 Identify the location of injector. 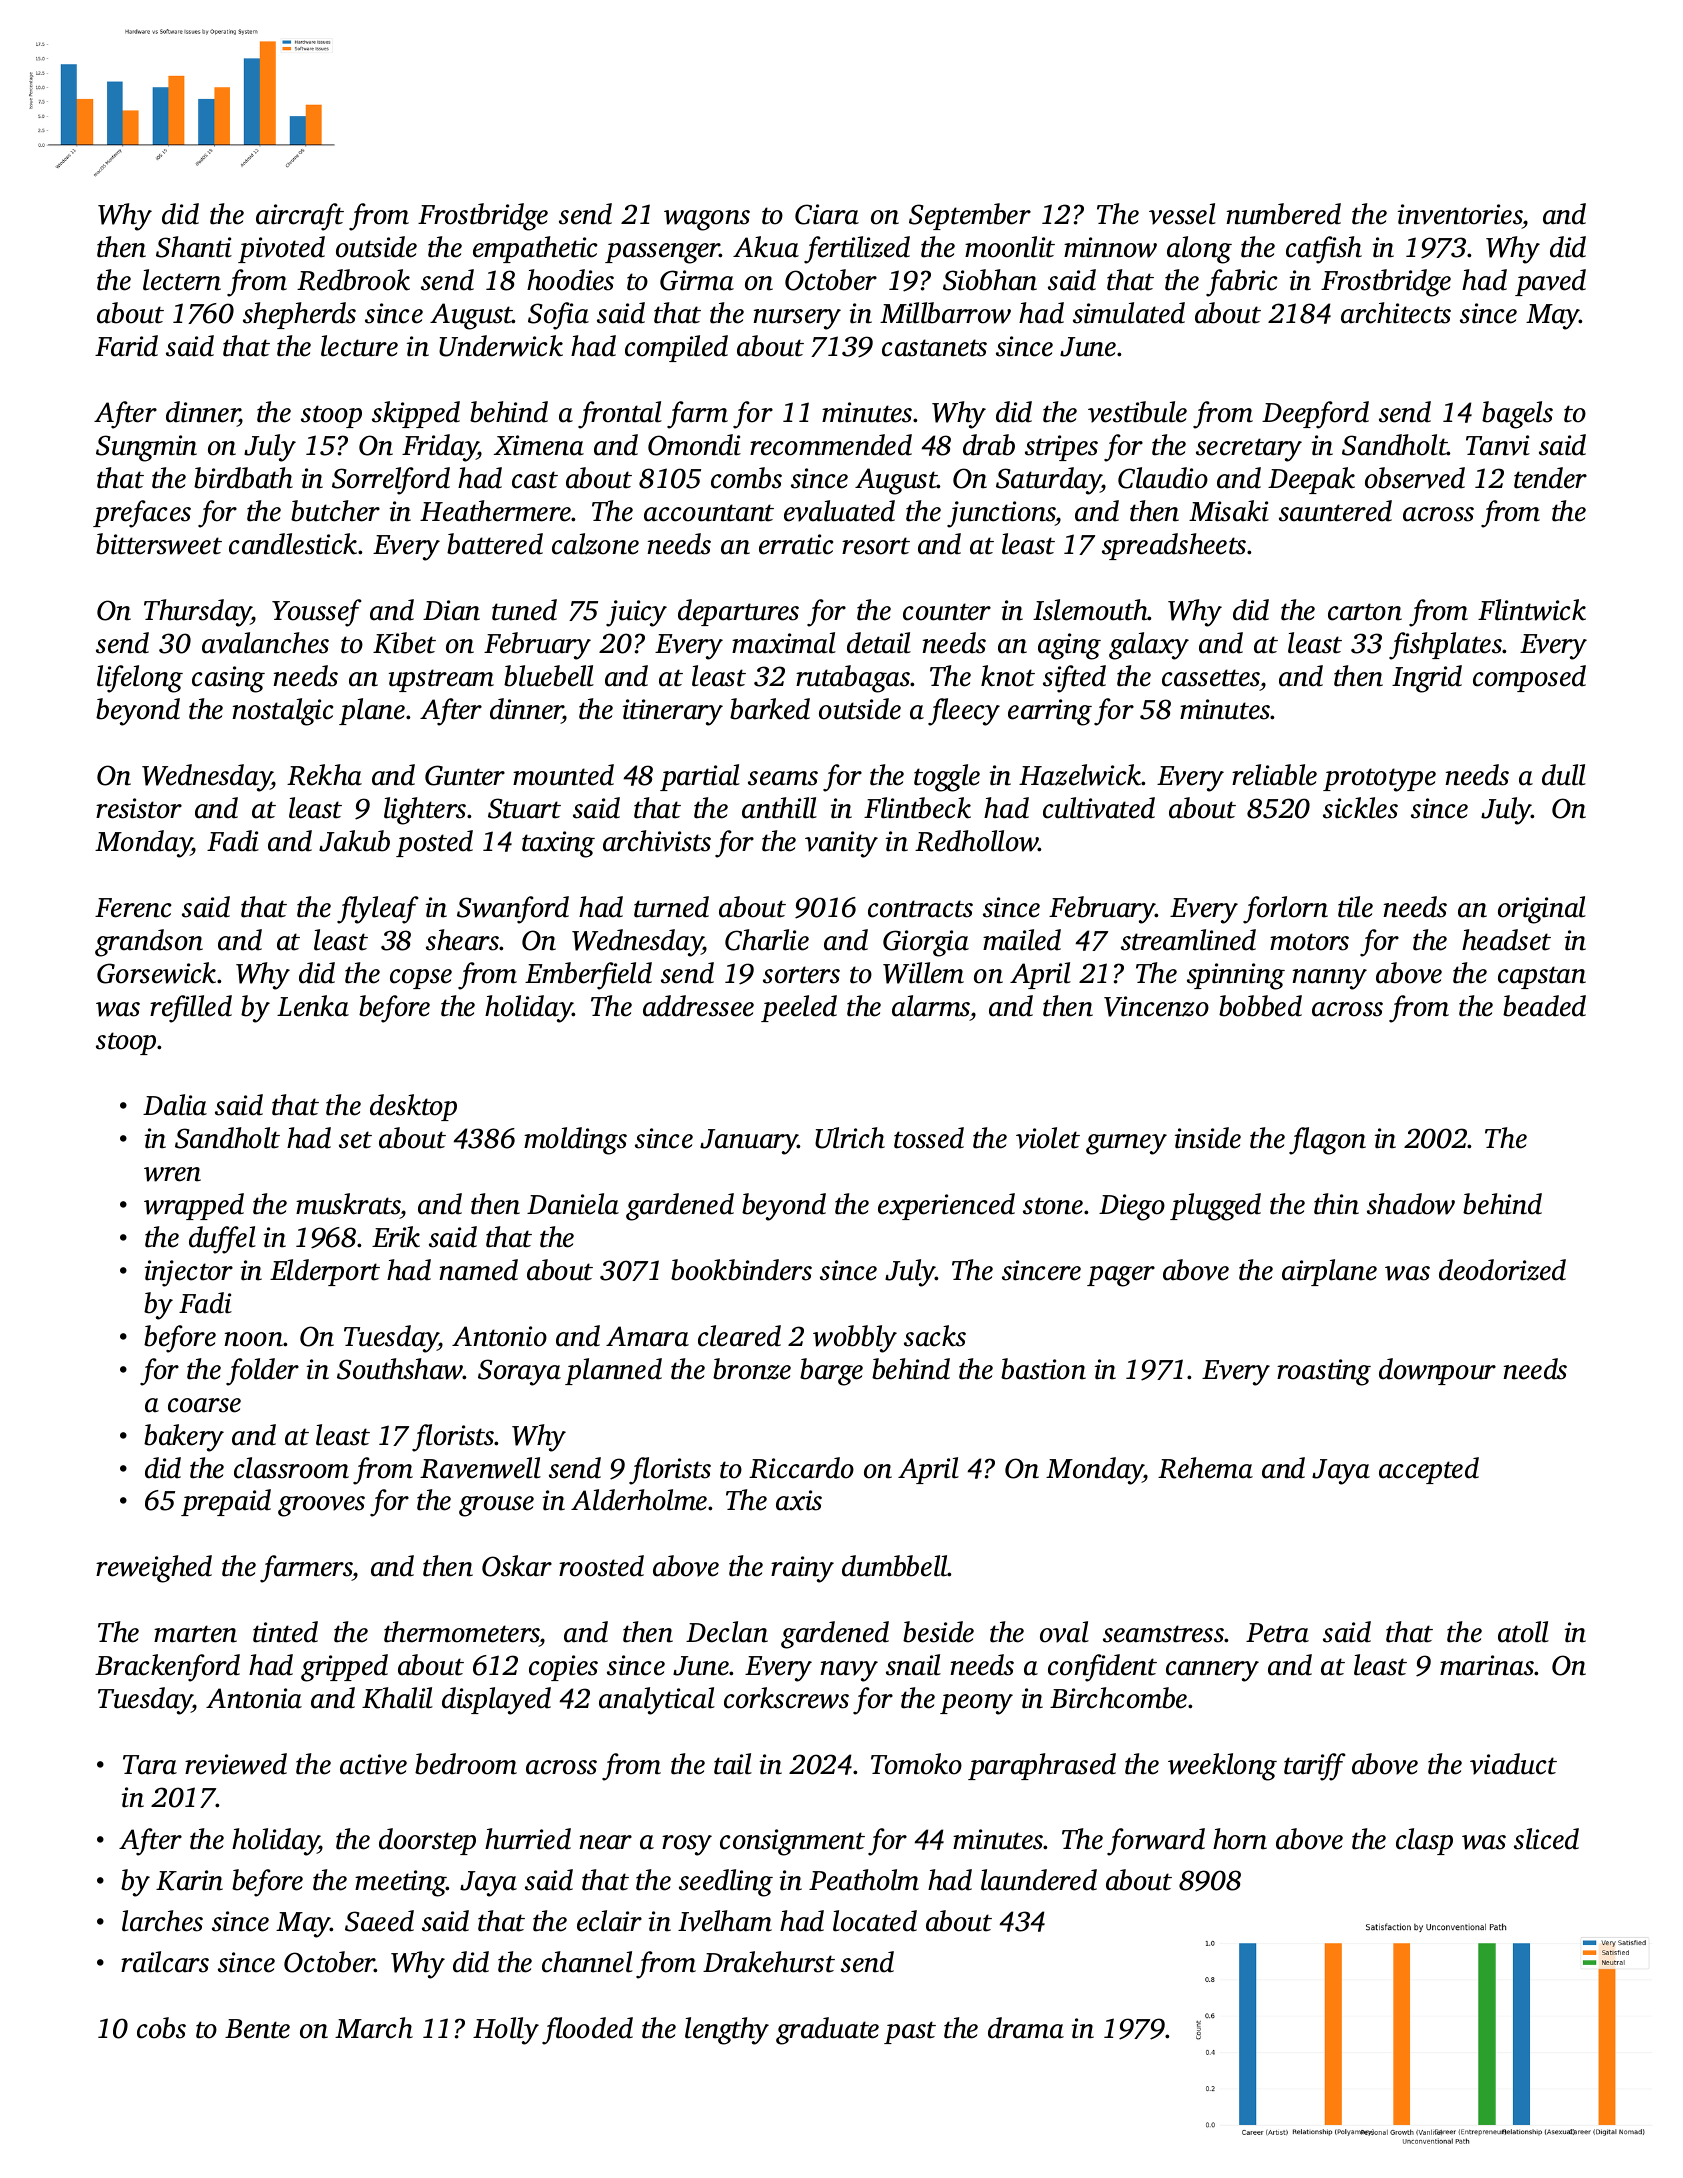
(189, 1273).
